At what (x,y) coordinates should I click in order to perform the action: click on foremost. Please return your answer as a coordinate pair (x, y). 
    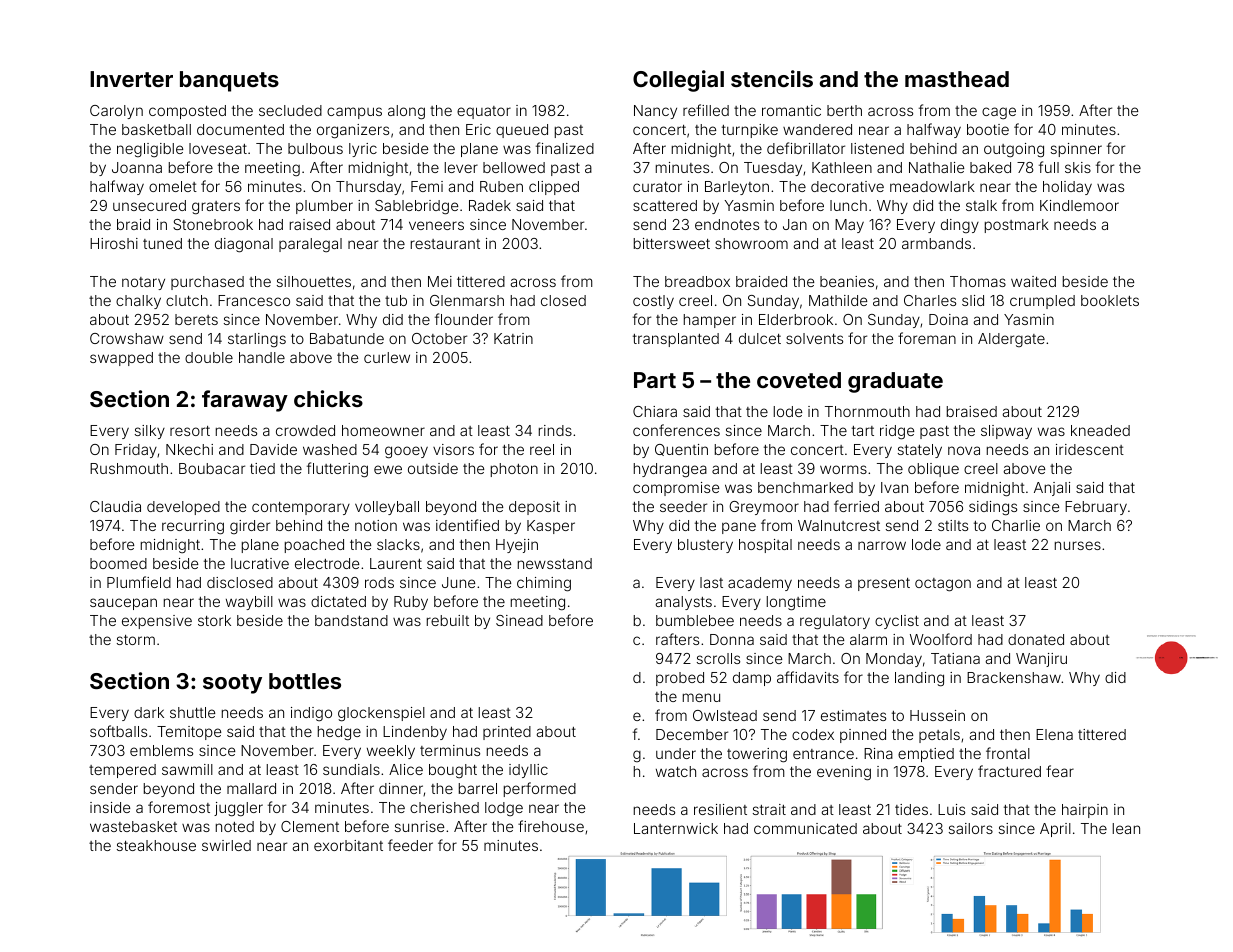
    Looking at the image, I should click on (179, 807).
